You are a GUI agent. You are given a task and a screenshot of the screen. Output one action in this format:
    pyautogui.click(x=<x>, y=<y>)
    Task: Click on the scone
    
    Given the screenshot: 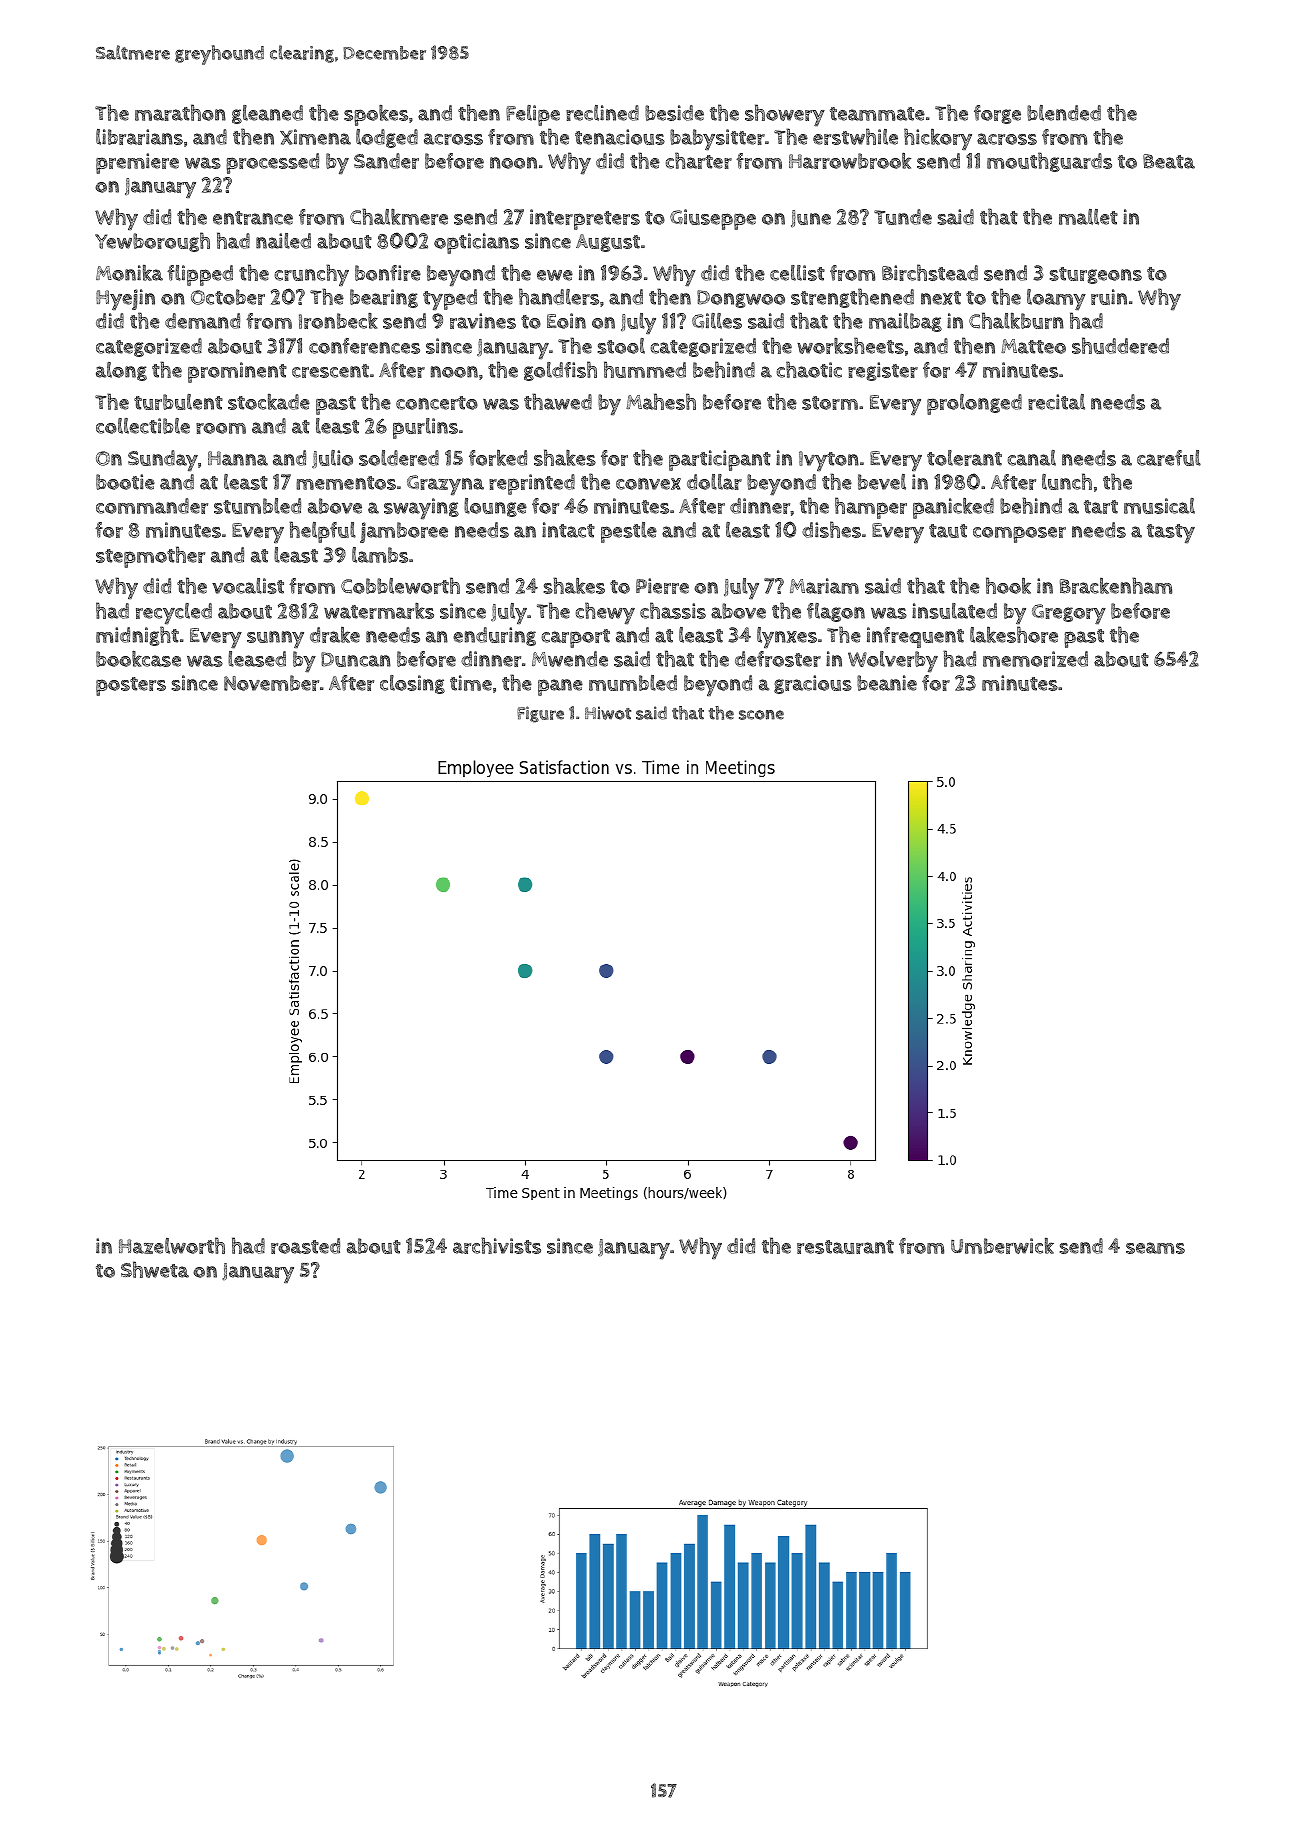 What is the action you would take?
    pyautogui.click(x=761, y=715)
